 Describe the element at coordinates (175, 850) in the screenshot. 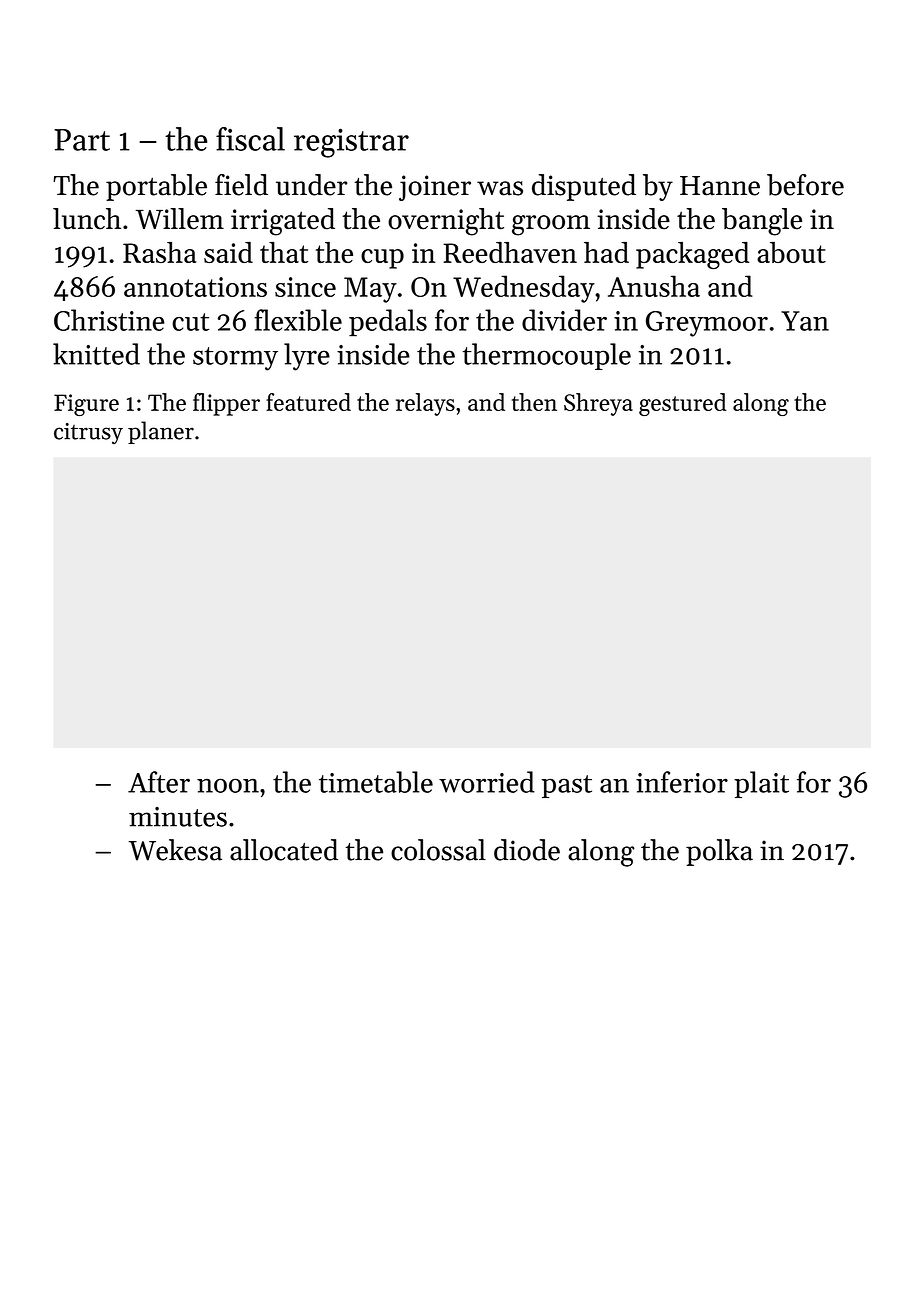

I see `Wekesa` at that location.
